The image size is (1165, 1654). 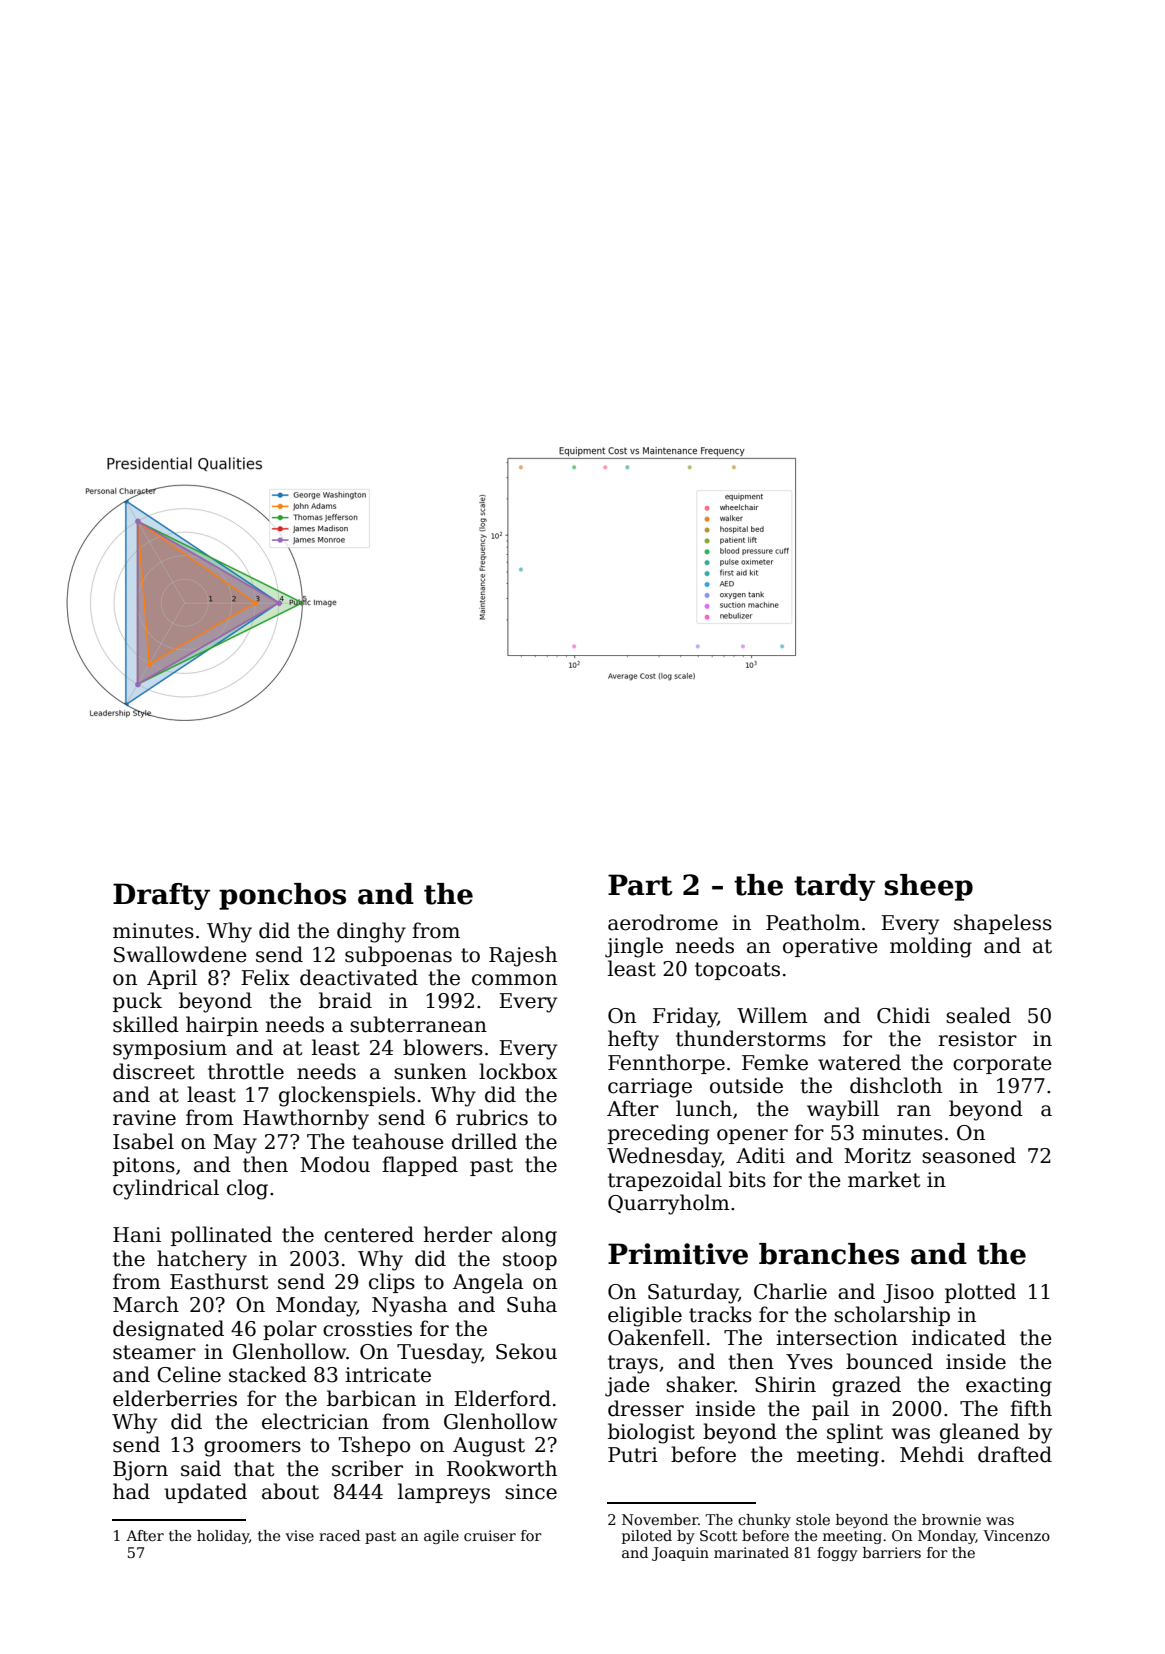 What do you see at coordinates (1002, 1065) in the screenshot?
I see `corporate` at bounding box center [1002, 1065].
